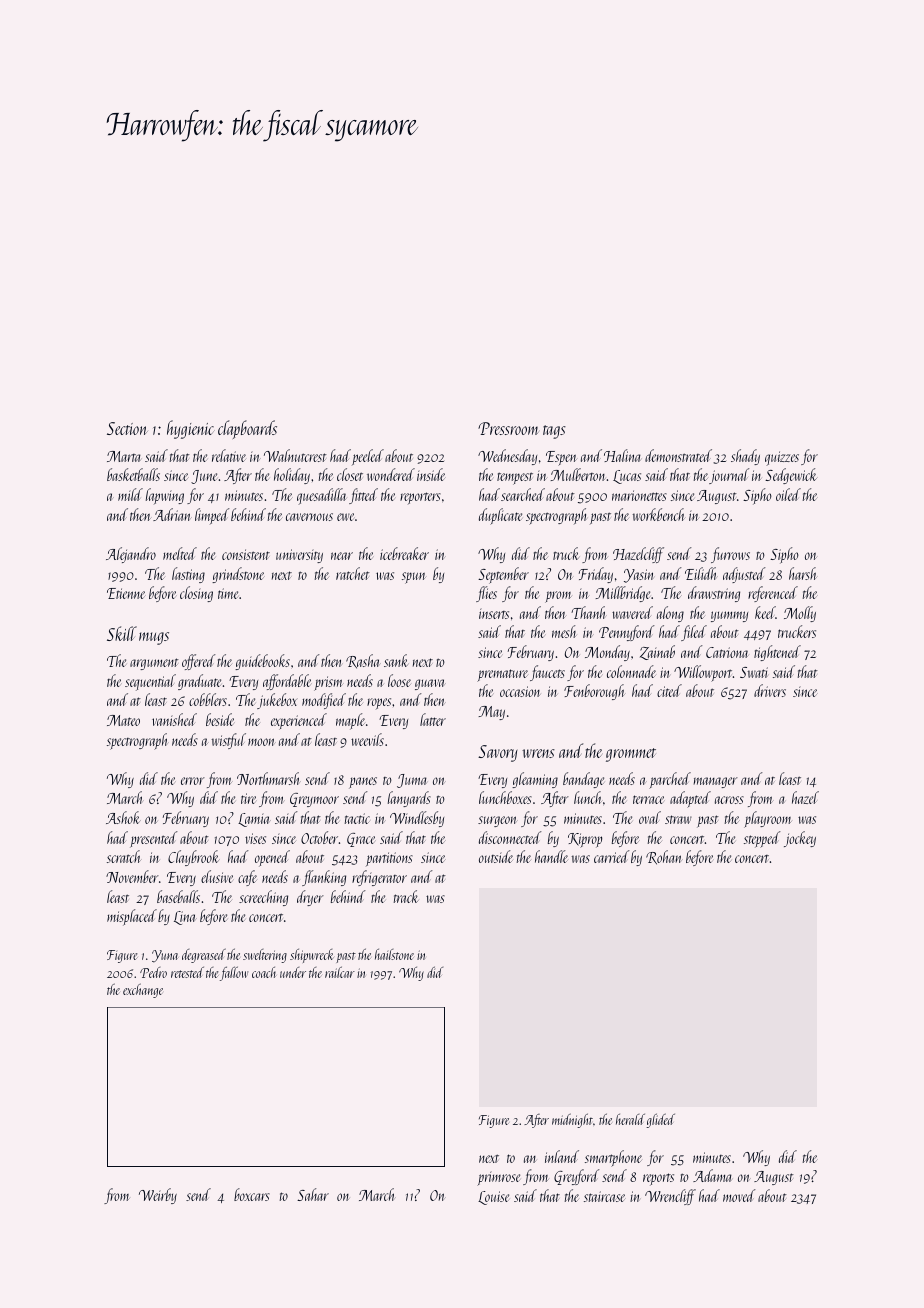 Image resolution: width=924 pixels, height=1308 pixels. Describe the element at coordinates (158, 1196) in the screenshot. I see `Weirby` at that location.
